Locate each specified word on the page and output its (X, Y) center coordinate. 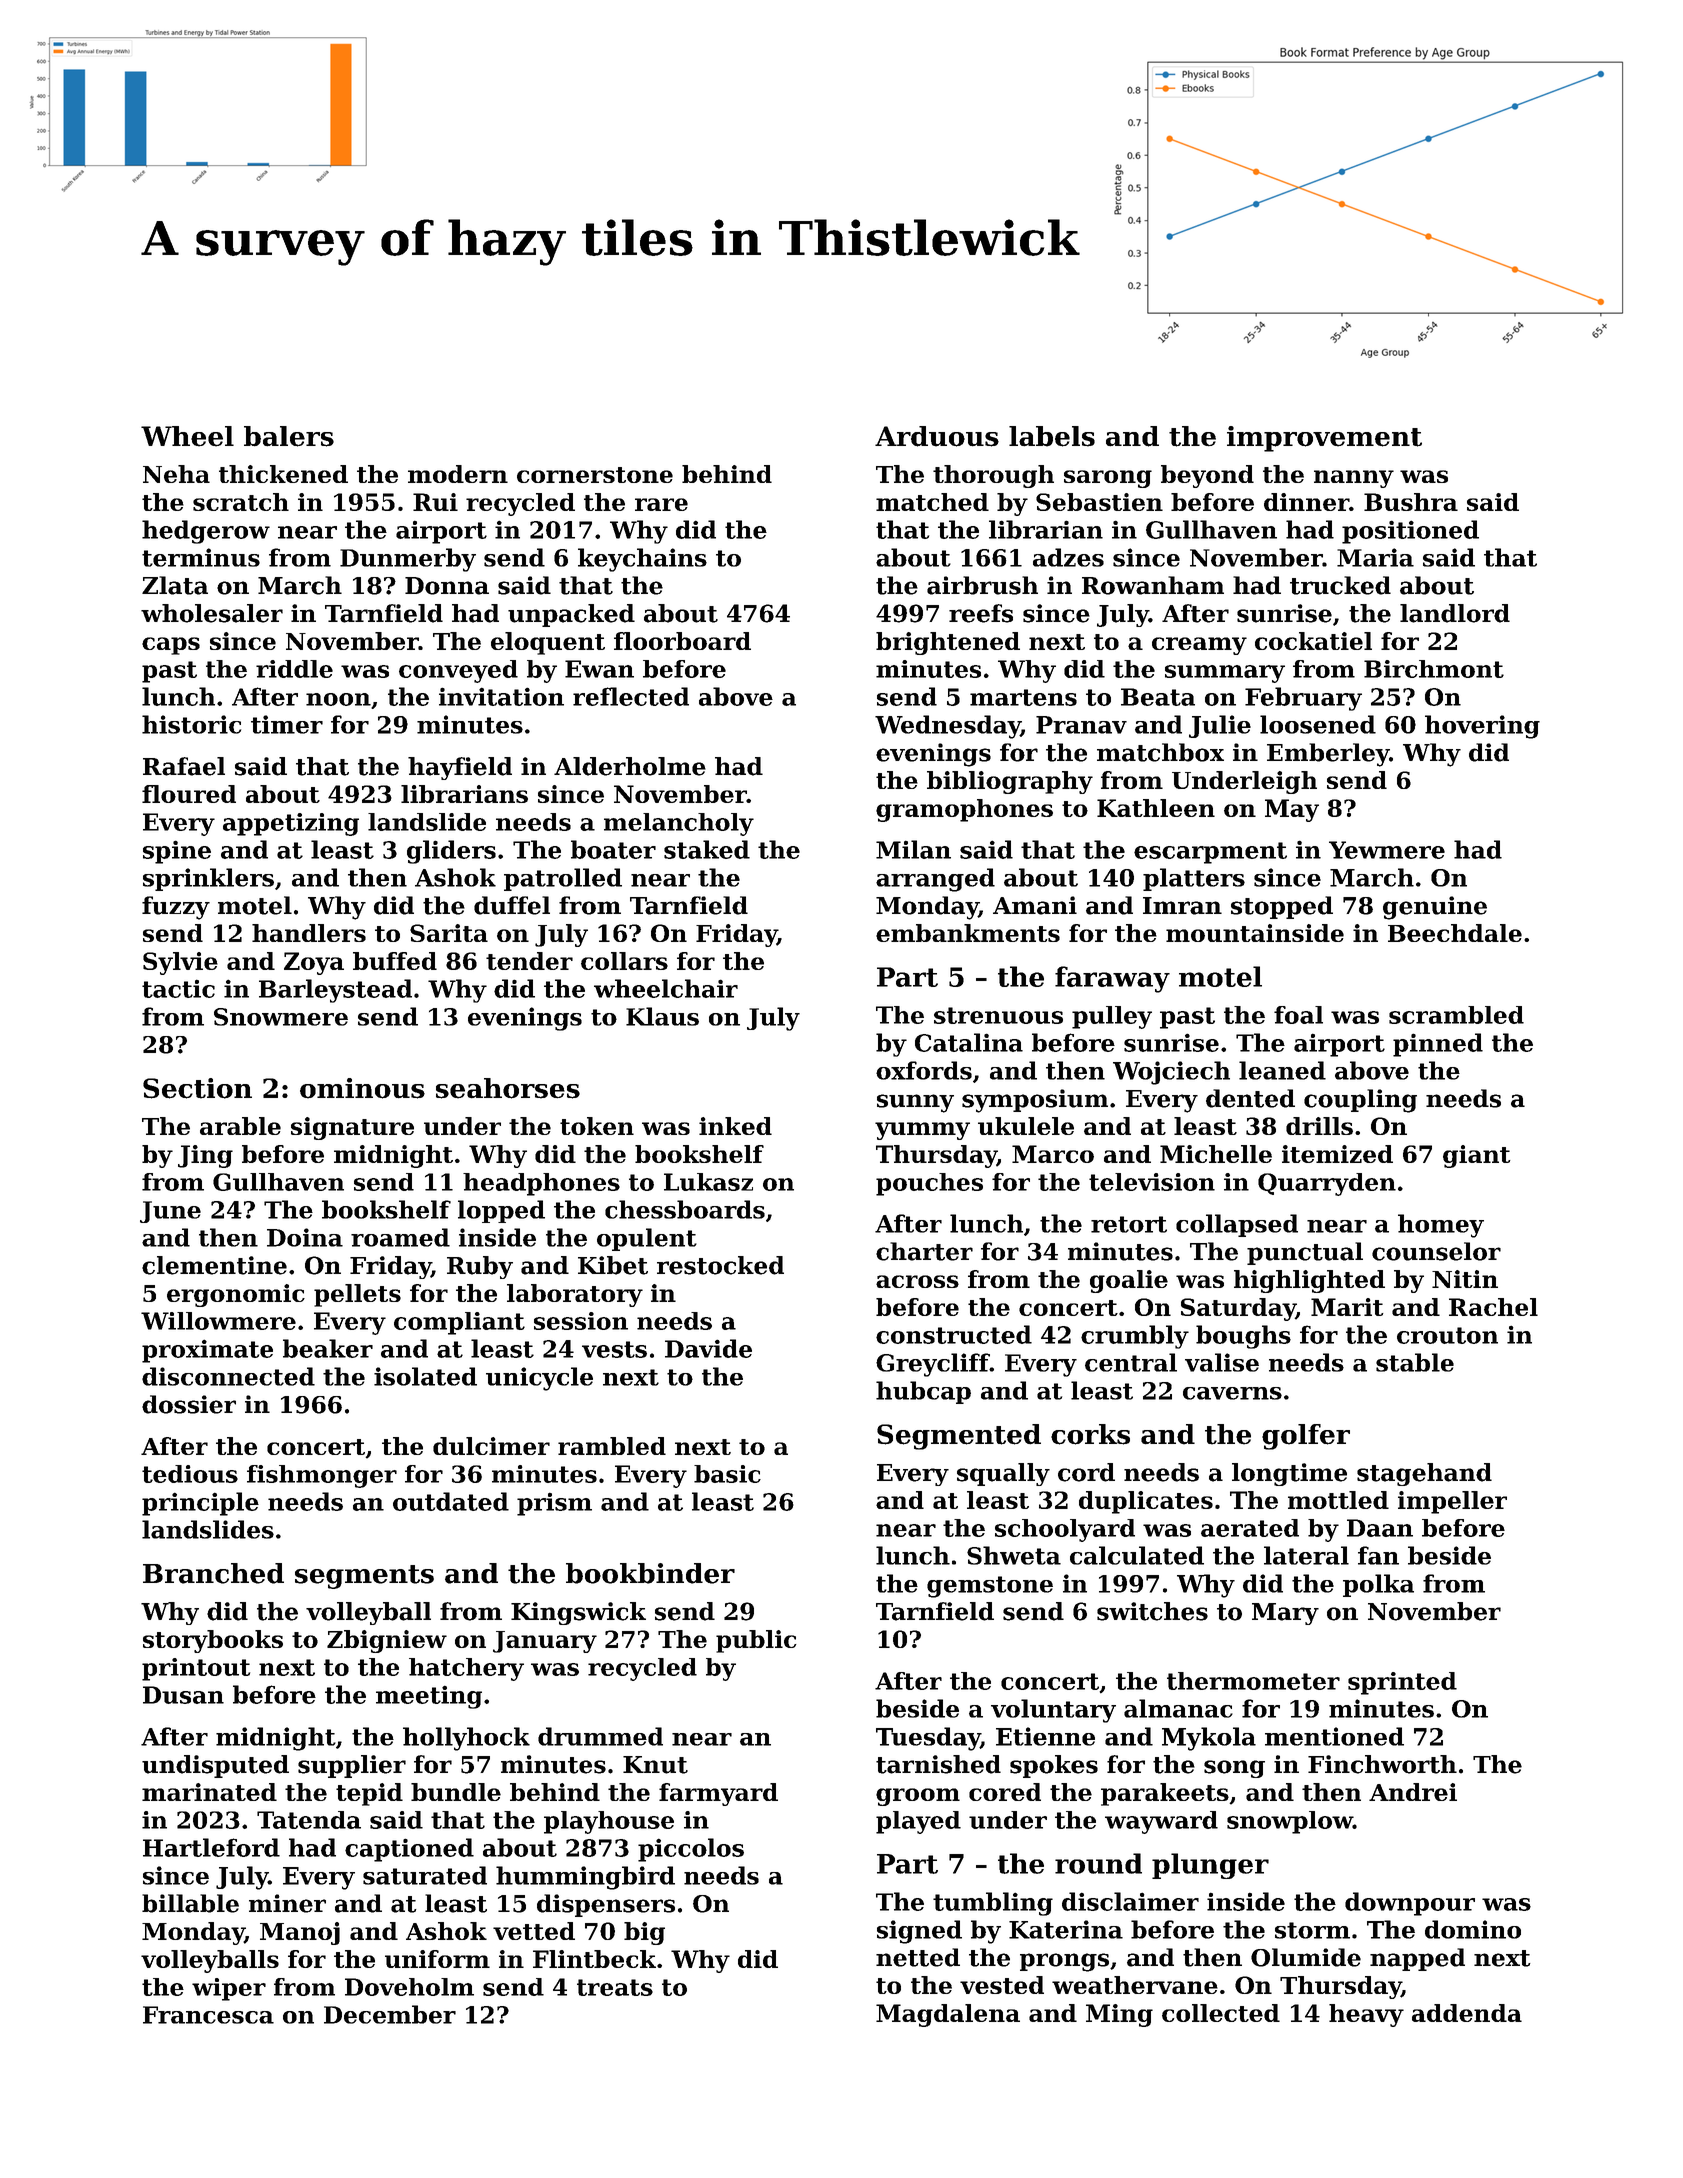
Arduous (937, 436)
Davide (708, 1348)
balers (289, 436)
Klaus (662, 1016)
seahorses (508, 1088)
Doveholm (409, 1987)
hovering (1482, 727)
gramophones (964, 810)
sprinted (1402, 1683)
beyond (1207, 476)
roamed (400, 1237)
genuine (1435, 908)
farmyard (718, 1794)
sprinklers (208, 879)
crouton (1447, 1335)
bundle (456, 1792)
